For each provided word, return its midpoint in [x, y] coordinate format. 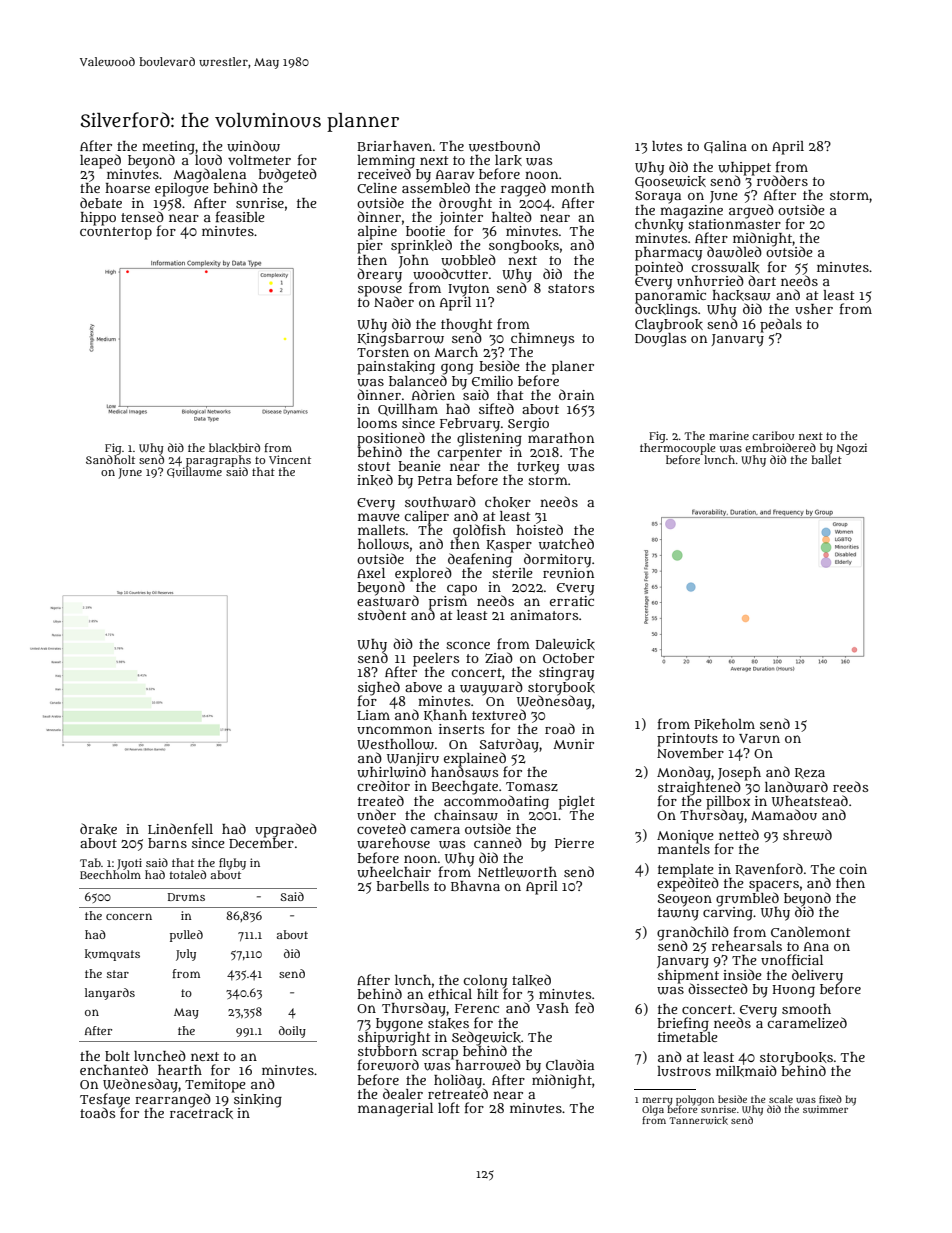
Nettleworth [517, 872]
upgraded [286, 830]
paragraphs [218, 461]
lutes [667, 146]
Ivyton [468, 290]
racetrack [201, 1113]
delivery [817, 976]
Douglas [660, 339]
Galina [725, 147]
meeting [168, 147]
